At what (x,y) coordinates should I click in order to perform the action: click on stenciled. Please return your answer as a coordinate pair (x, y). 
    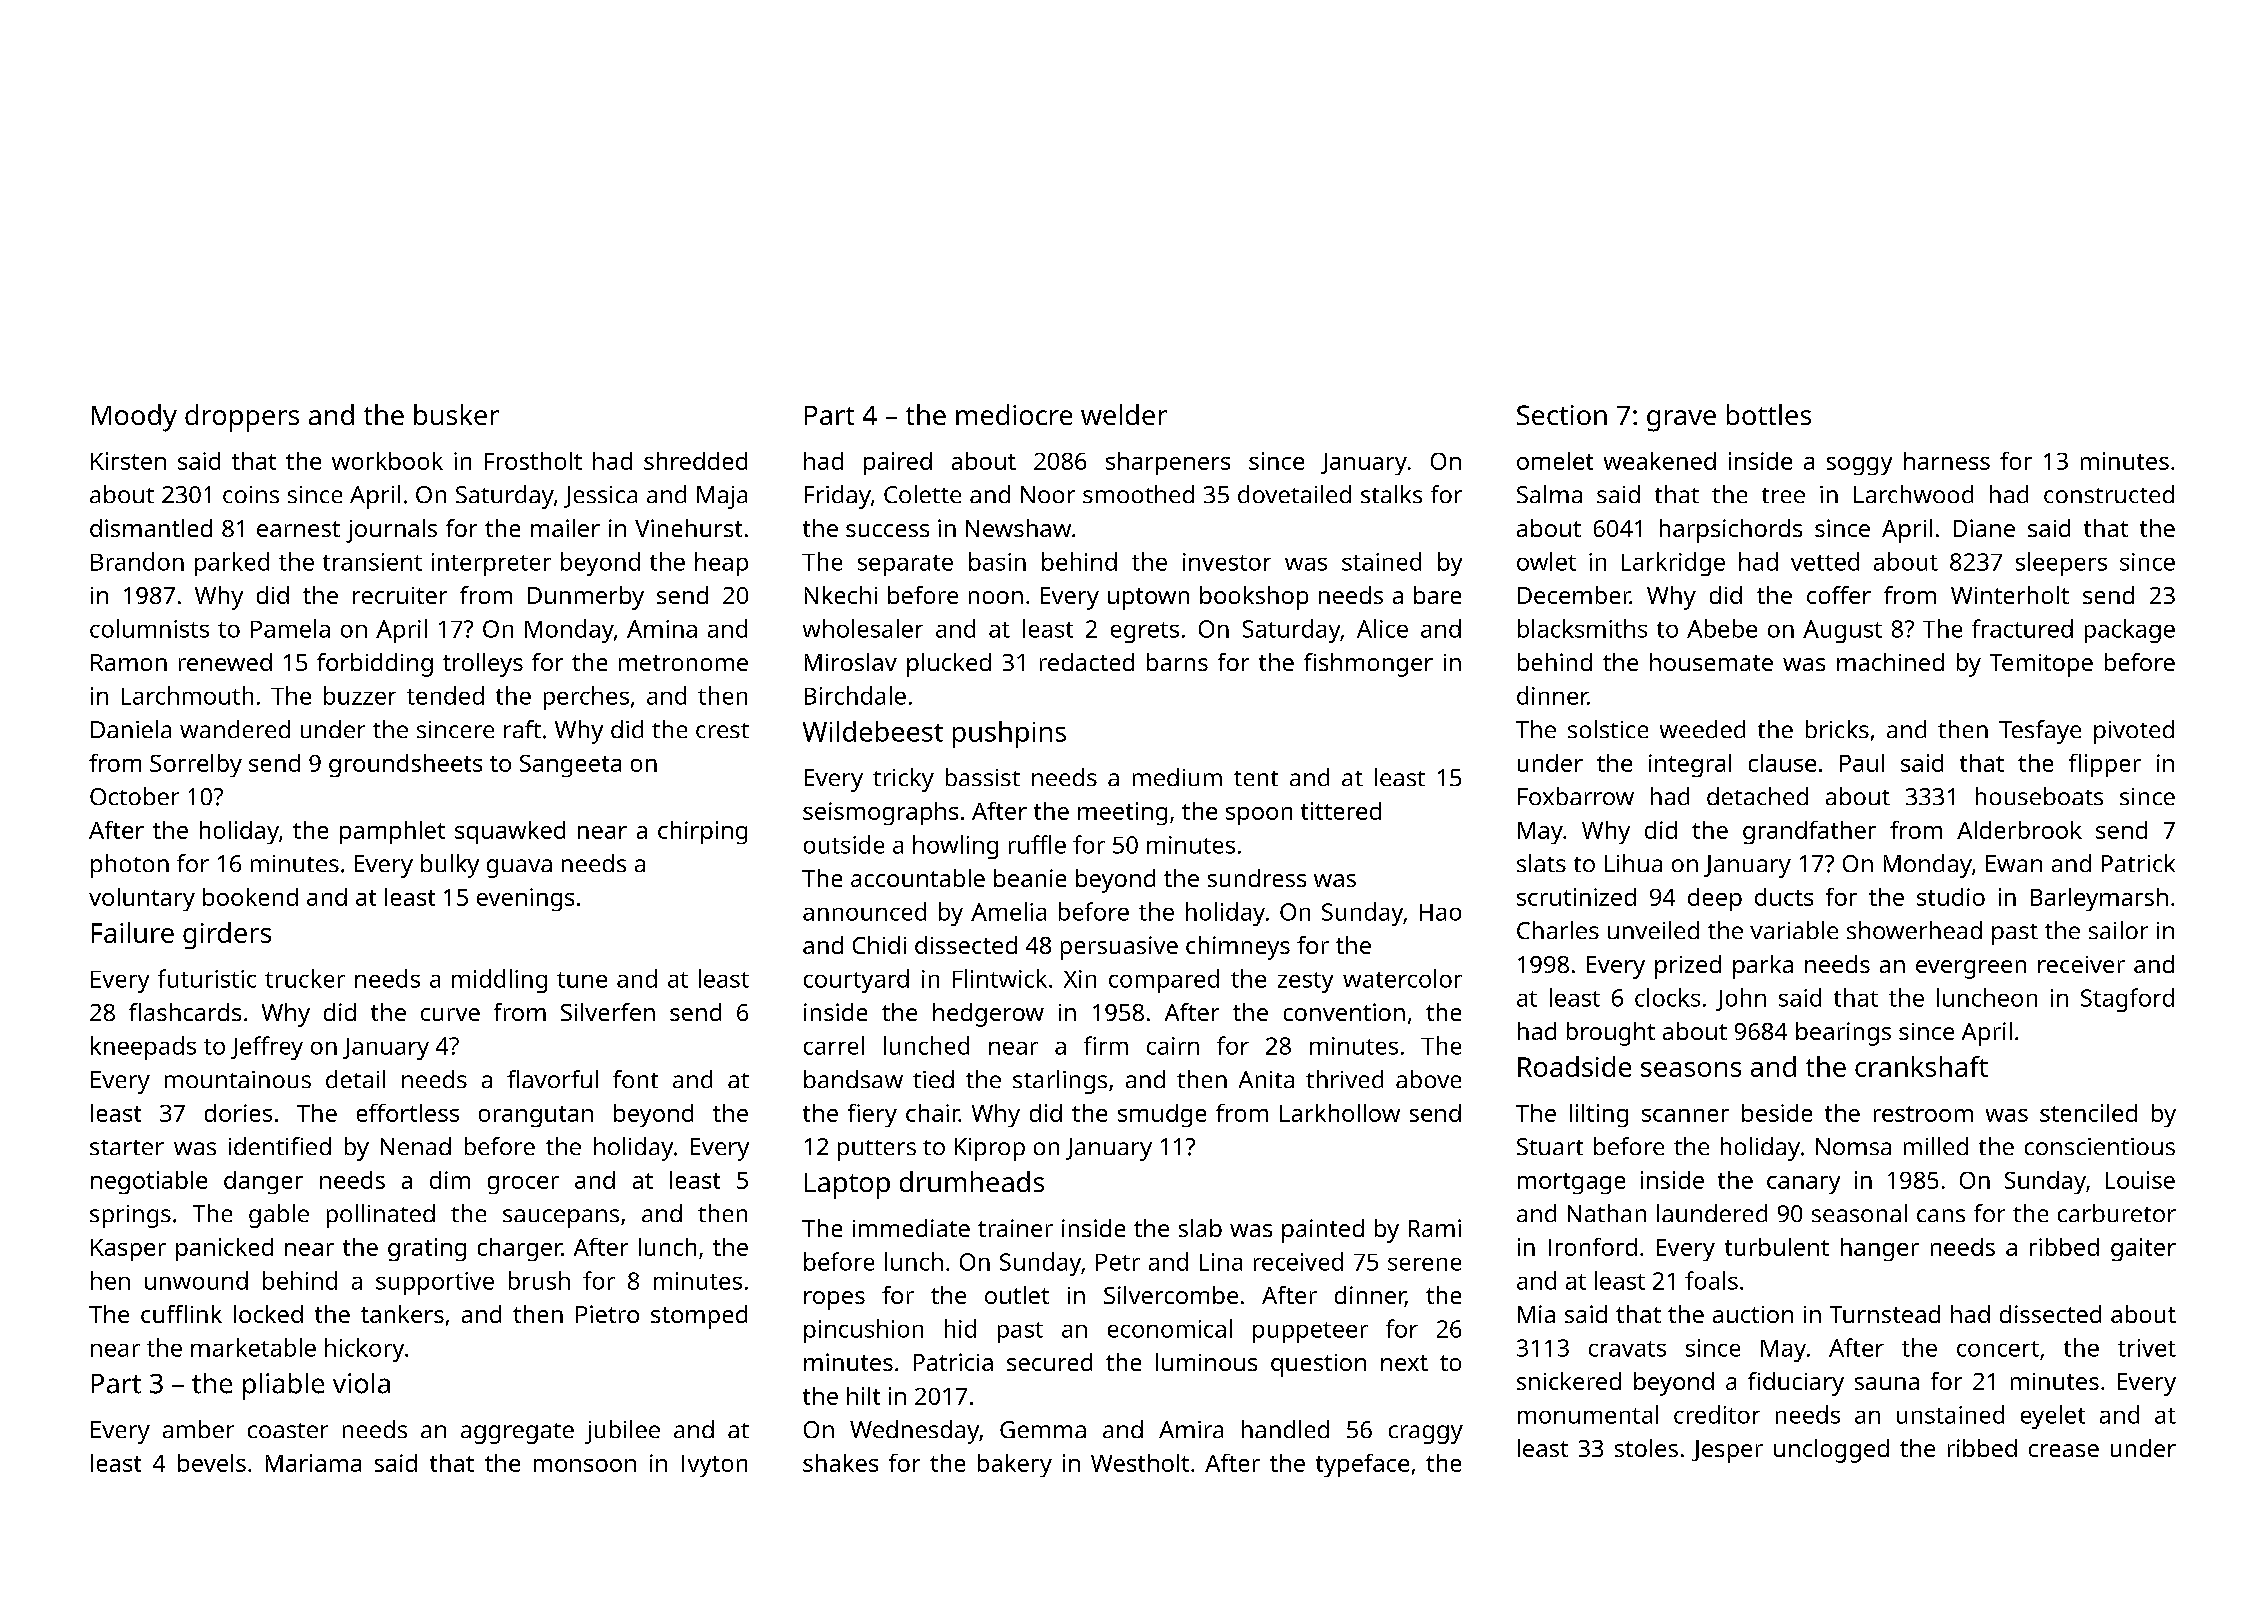
    Looking at the image, I should click on (2088, 1113).
